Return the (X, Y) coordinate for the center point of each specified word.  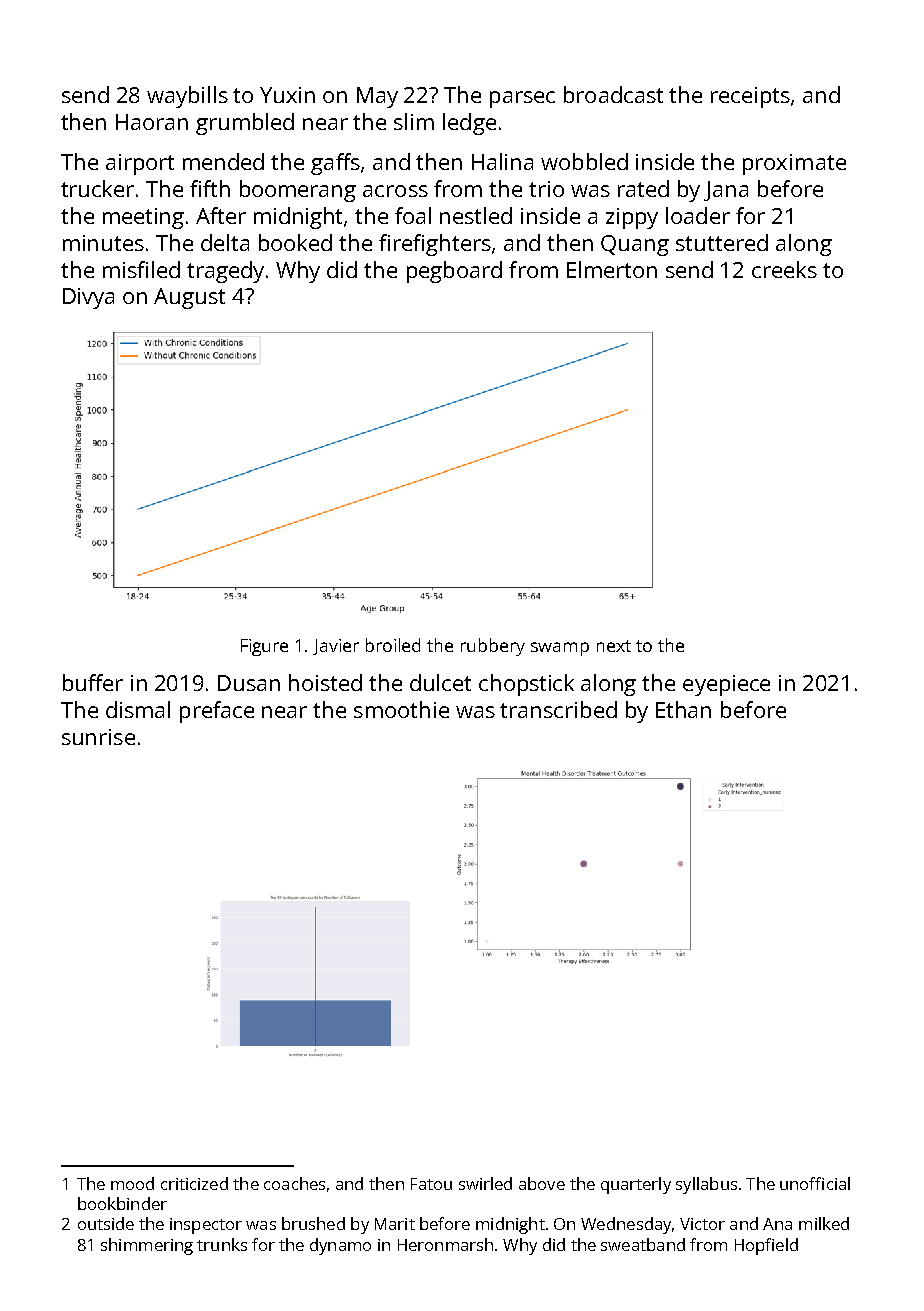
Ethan (683, 709)
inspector (206, 1226)
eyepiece (726, 685)
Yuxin (287, 95)
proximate (794, 164)
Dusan (249, 683)
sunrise (98, 737)
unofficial (815, 1183)
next (614, 646)
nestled (476, 215)
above (542, 1183)
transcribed (558, 709)
